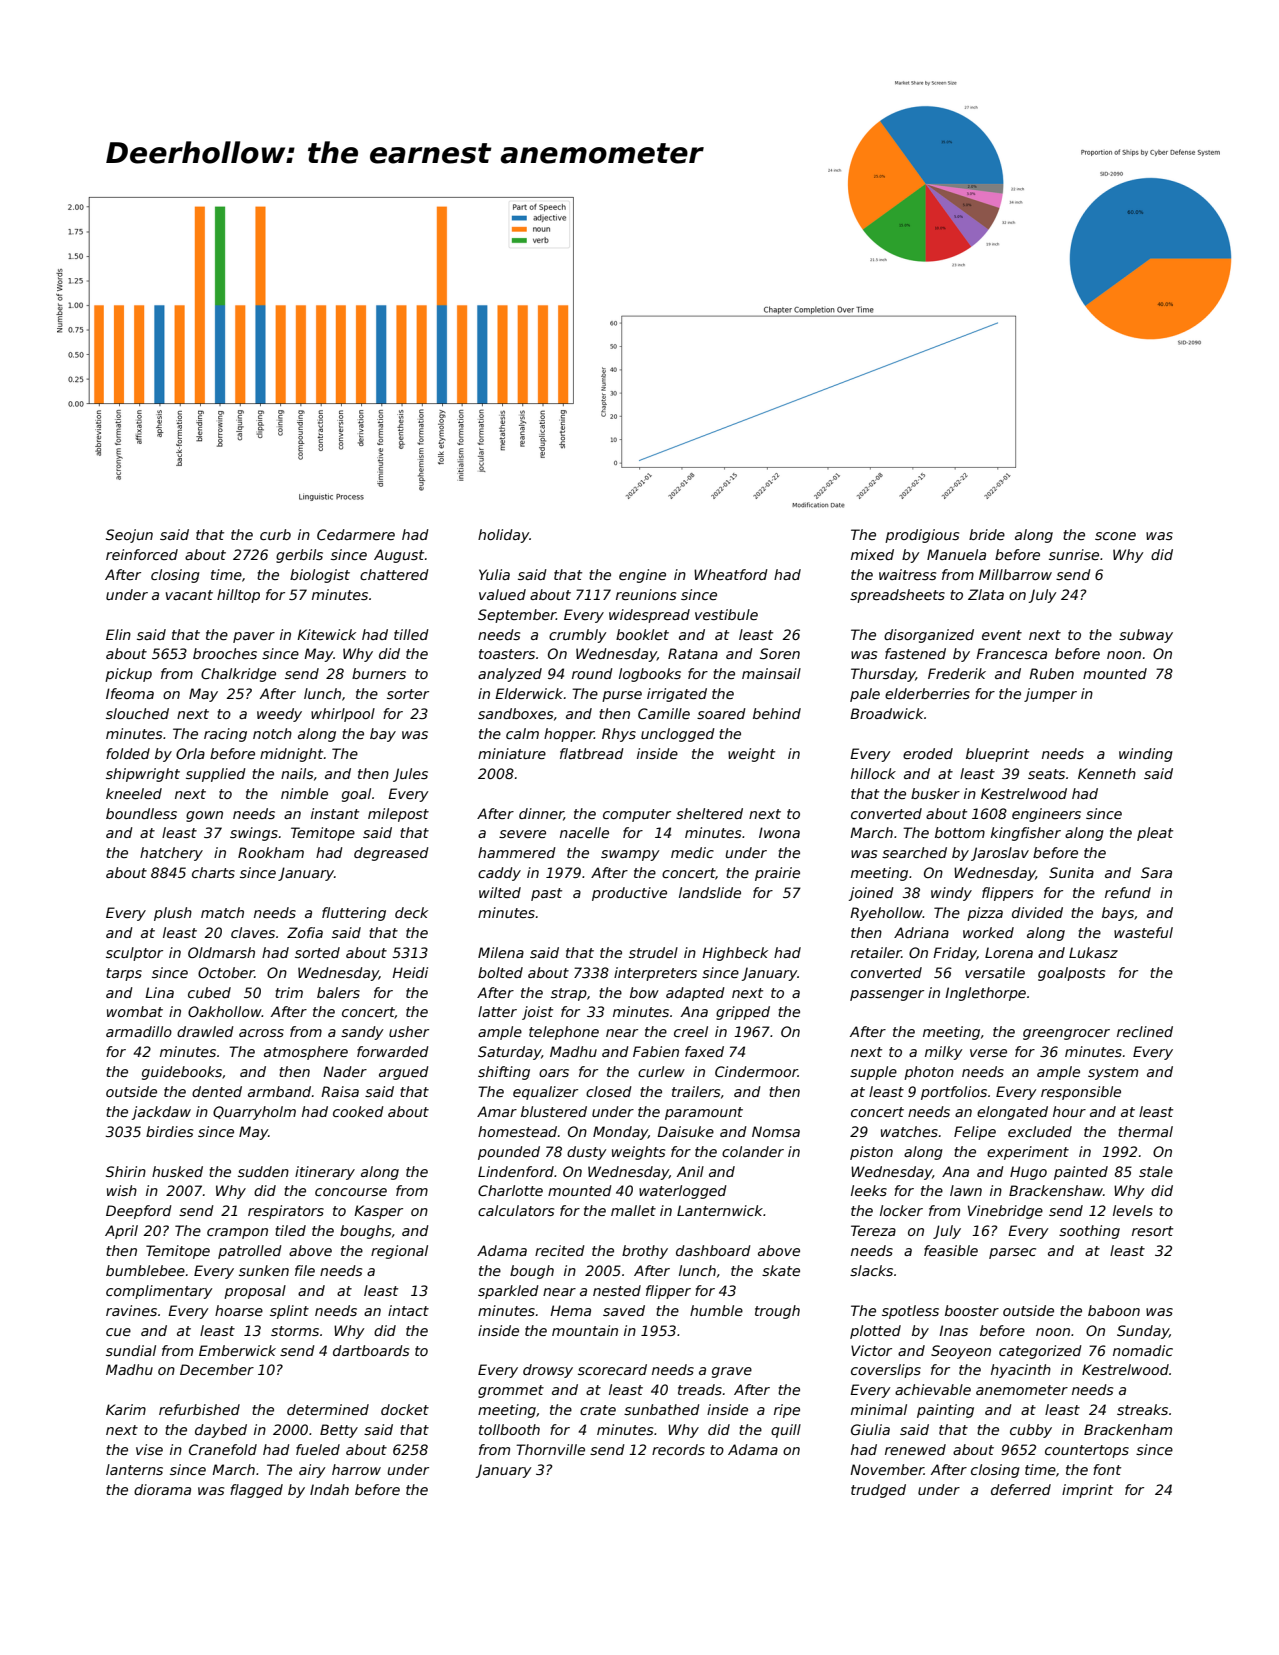  Describe the element at coordinates (945, 1411) in the screenshot. I see `painting` at that location.
